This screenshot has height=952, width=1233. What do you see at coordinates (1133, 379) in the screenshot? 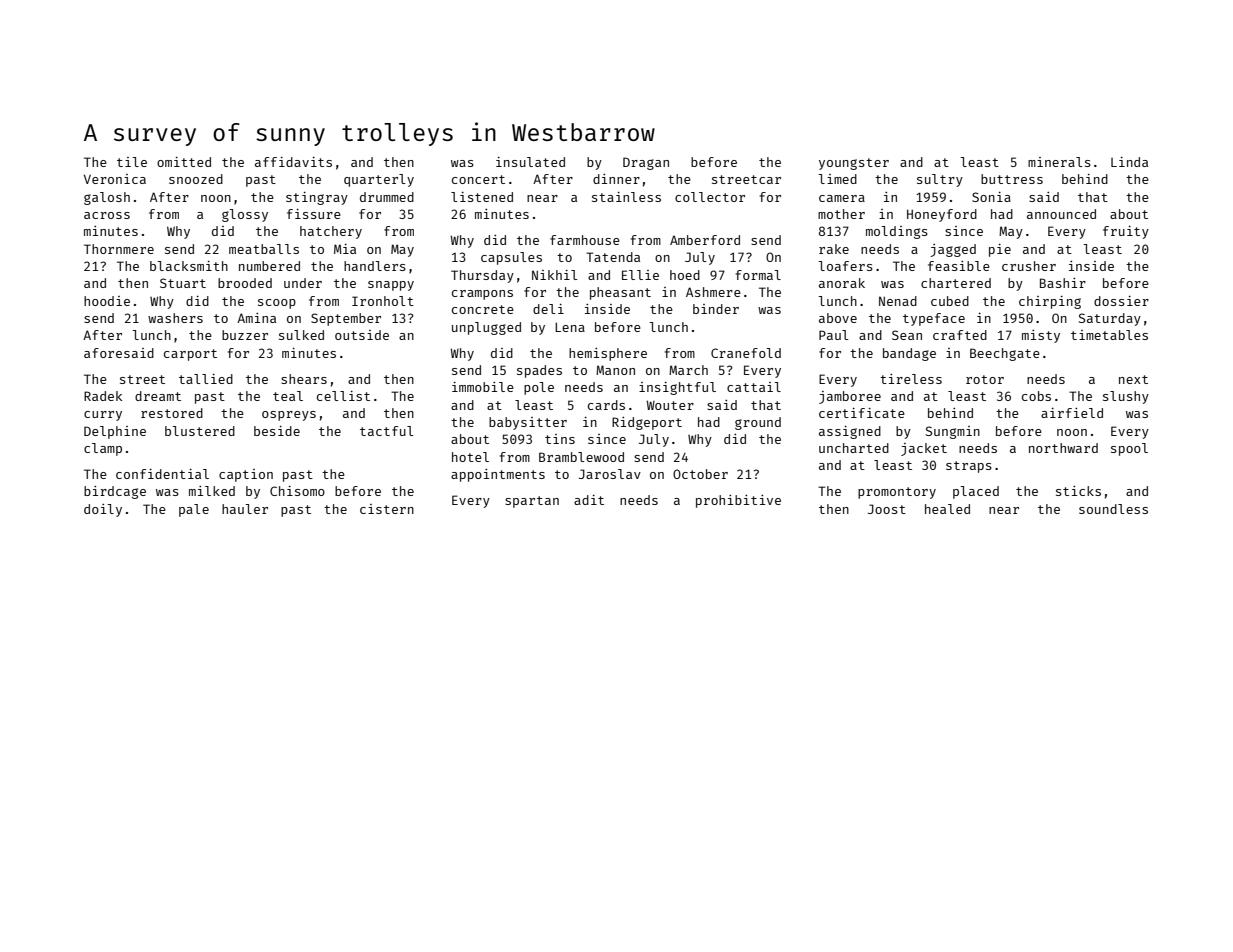
I see `next` at bounding box center [1133, 379].
